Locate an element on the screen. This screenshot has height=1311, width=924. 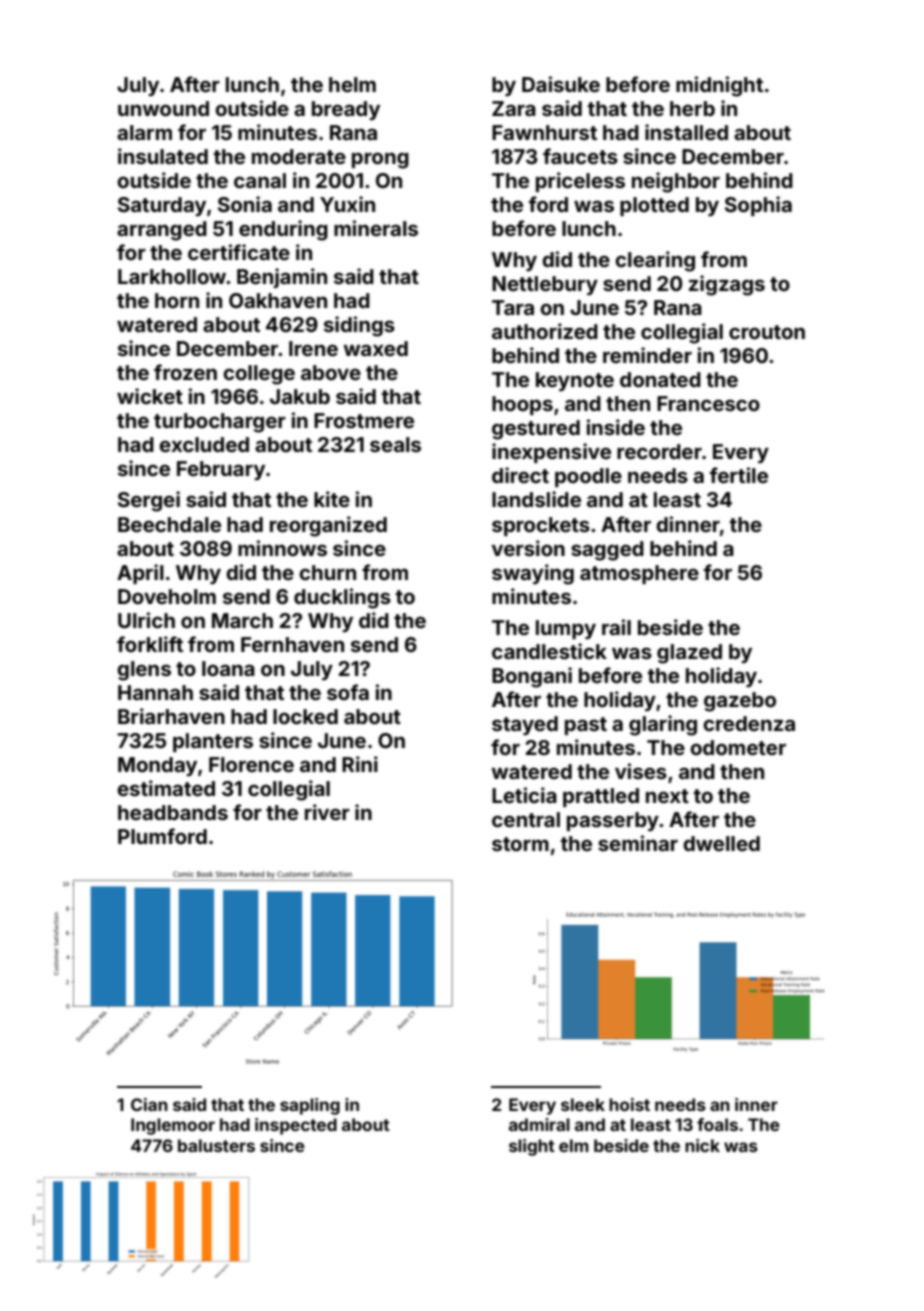
midnight is located at coordinates (719, 86).
